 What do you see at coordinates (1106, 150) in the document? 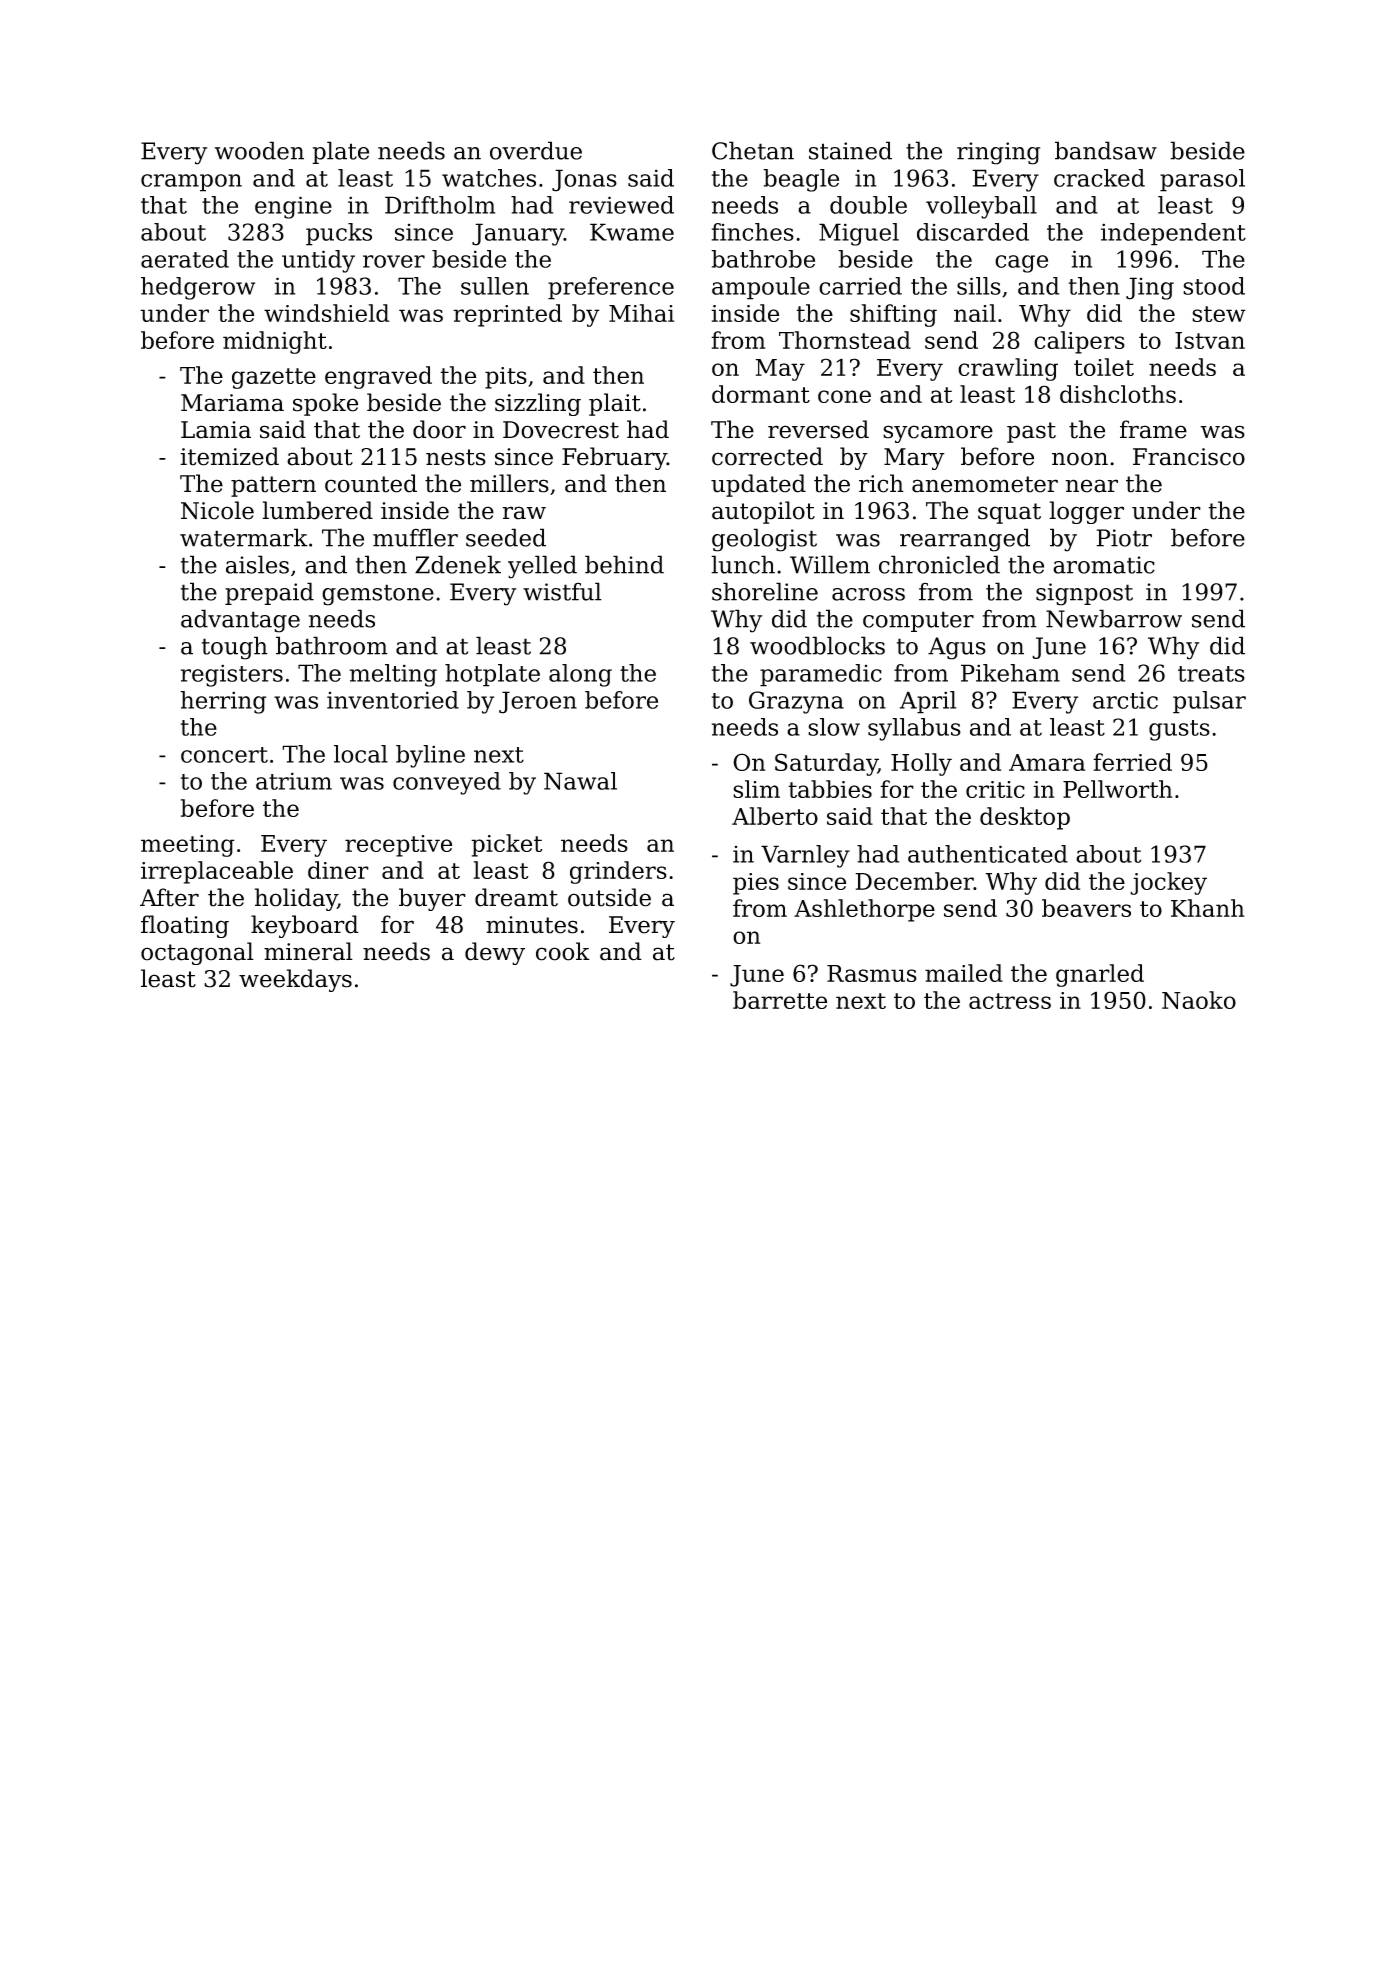
I see `bandsaw` at bounding box center [1106, 150].
